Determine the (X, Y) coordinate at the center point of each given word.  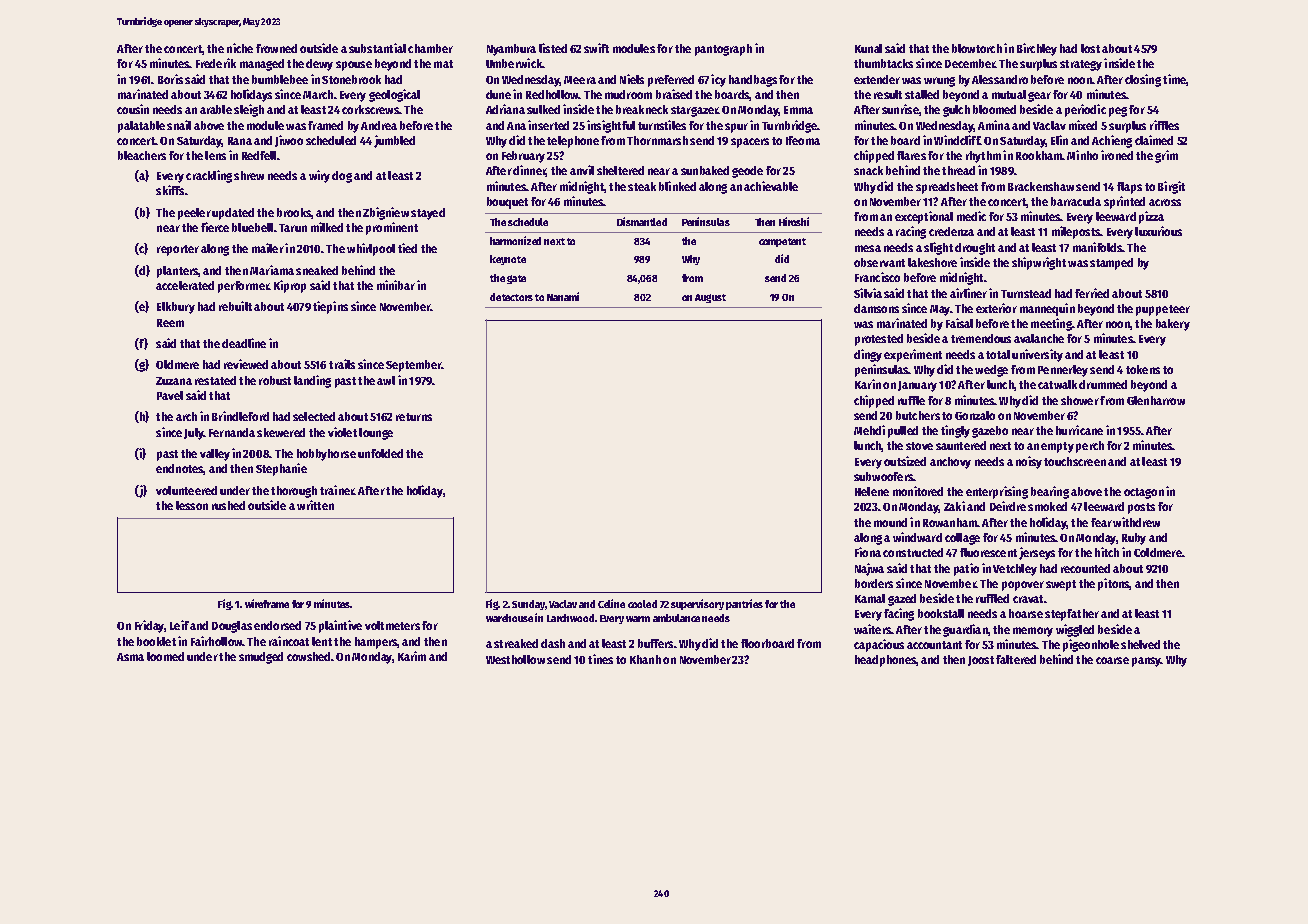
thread (958, 170)
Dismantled (642, 221)
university (1037, 355)
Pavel (170, 395)
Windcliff (957, 140)
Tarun (293, 228)
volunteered (186, 490)
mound (890, 522)
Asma (130, 657)
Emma (798, 110)
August (710, 298)
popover (1023, 586)
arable (216, 109)
